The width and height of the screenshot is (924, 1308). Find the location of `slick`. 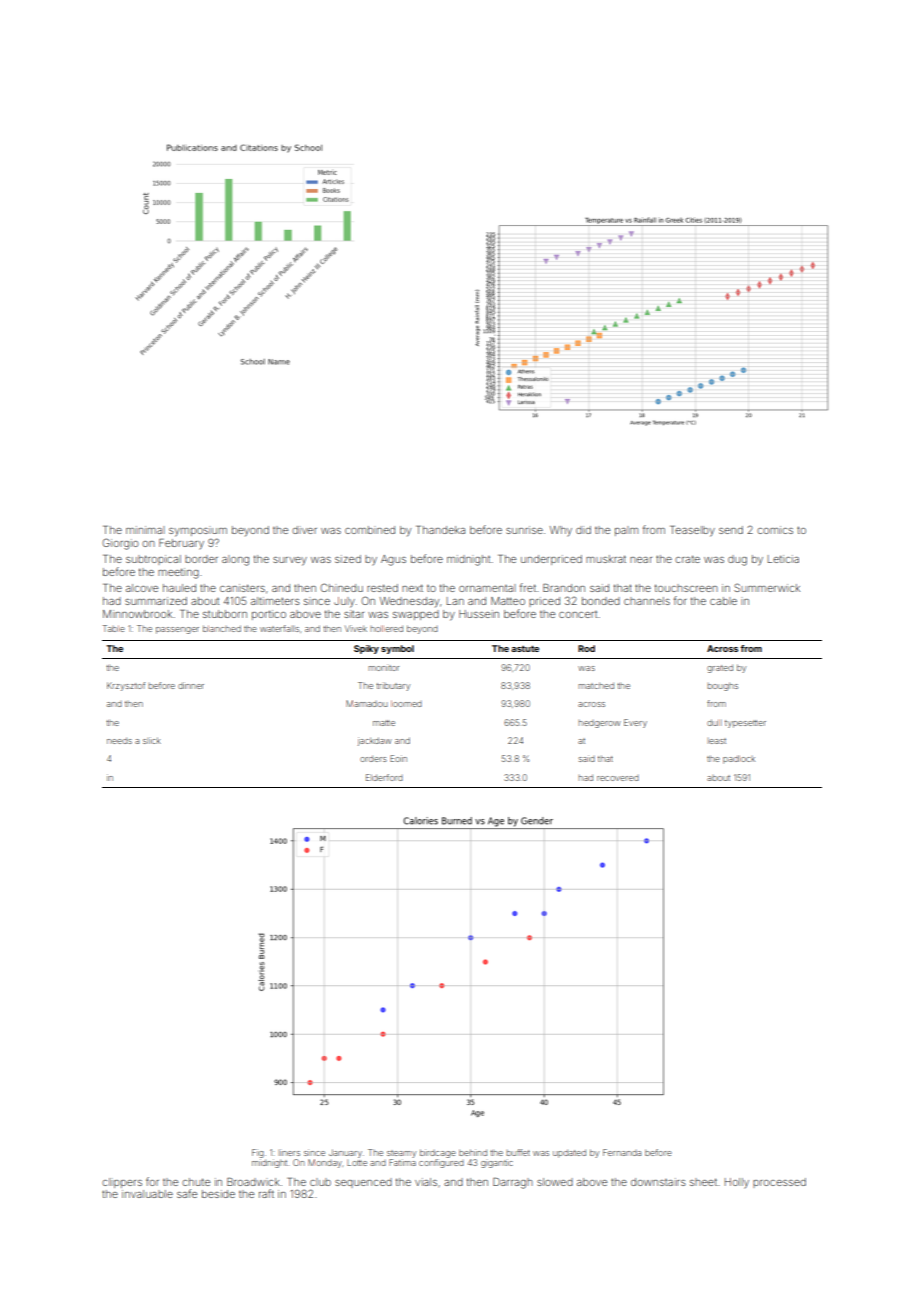

slick is located at coordinates (152, 740).
